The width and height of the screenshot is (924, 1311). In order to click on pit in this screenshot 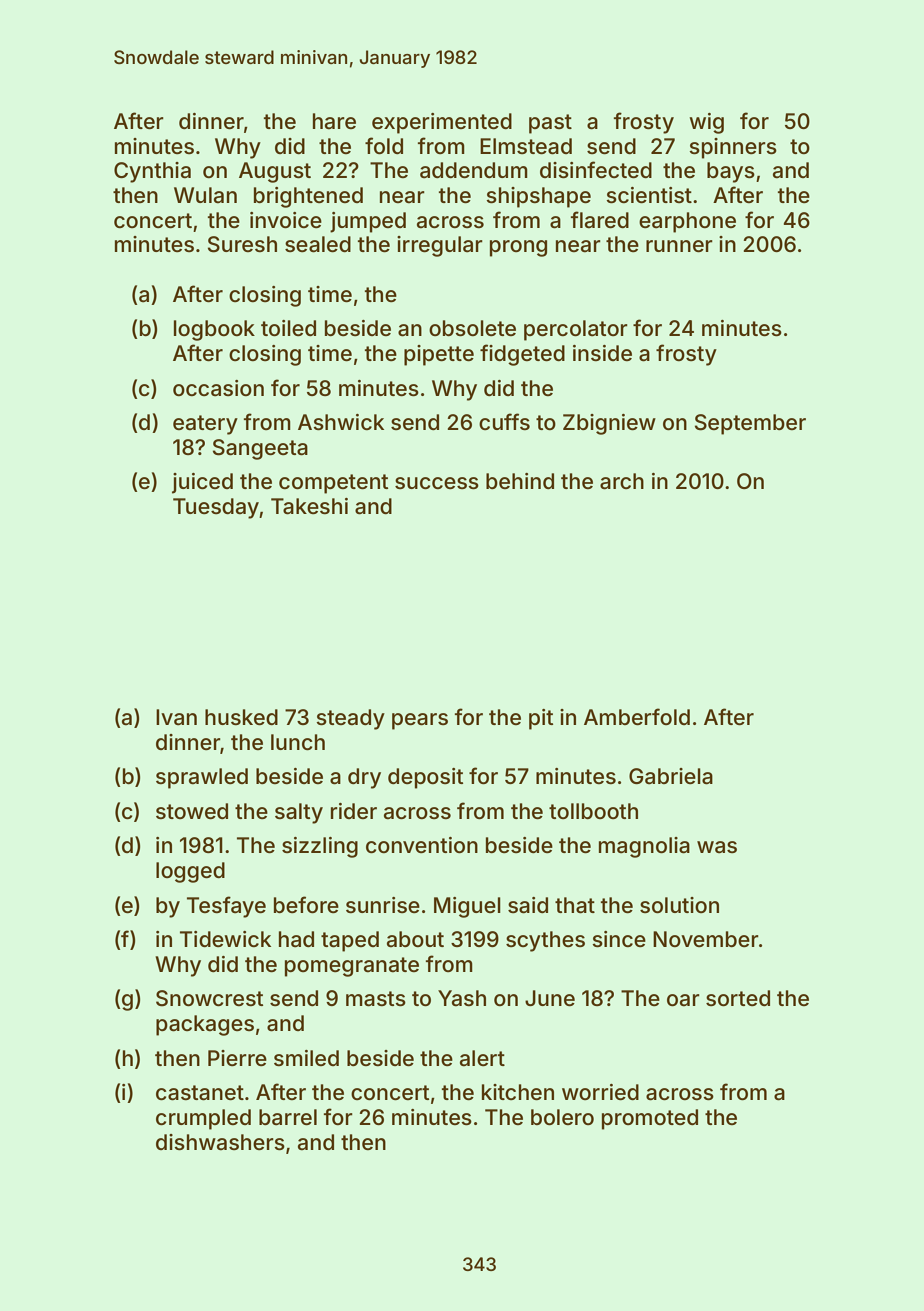, I will do `click(541, 719)`.
